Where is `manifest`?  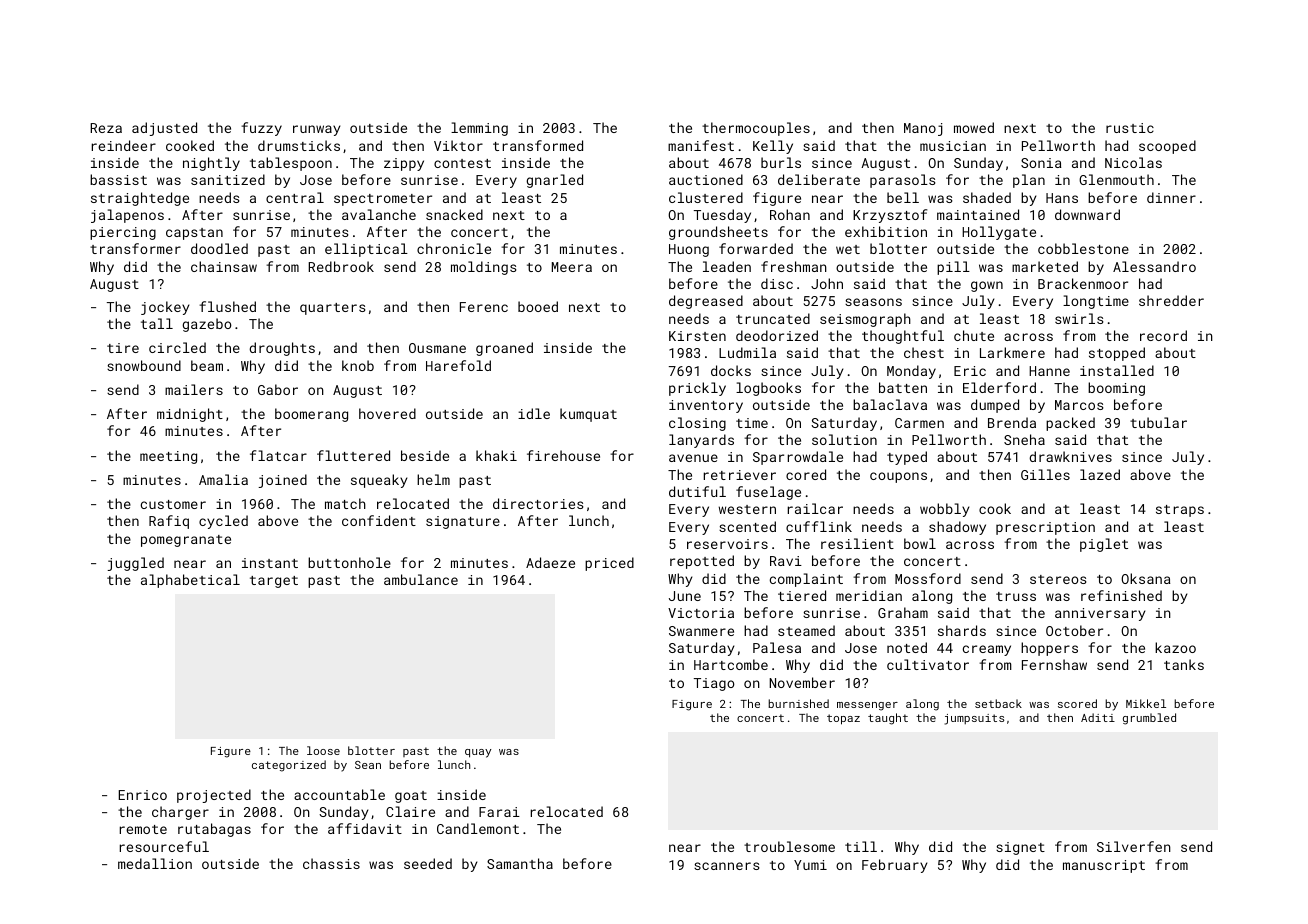 manifest is located at coordinates (701, 145).
